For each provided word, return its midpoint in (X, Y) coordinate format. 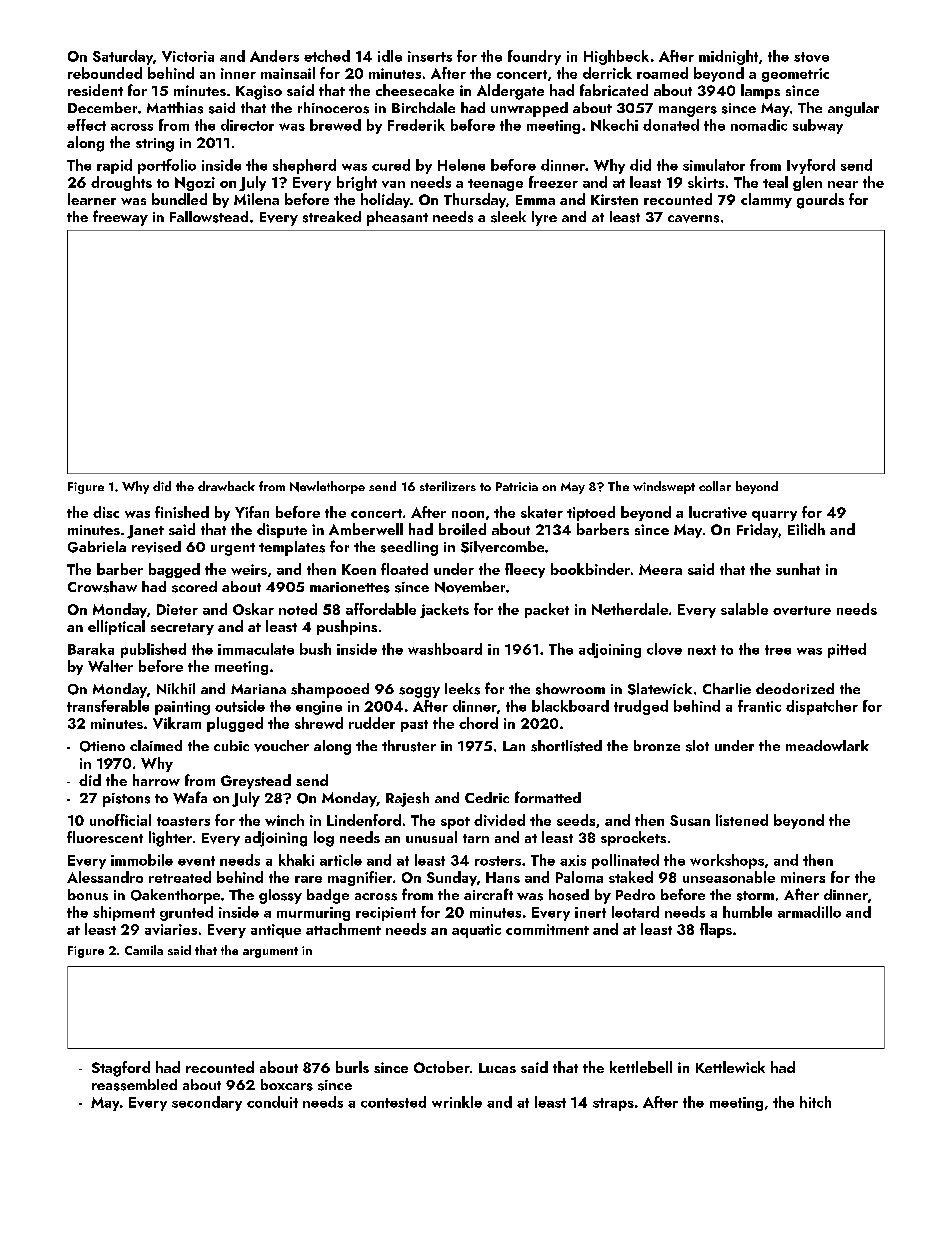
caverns (693, 219)
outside (240, 706)
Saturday (123, 57)
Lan (514, 746)
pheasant (397, 218)
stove (811, 57)
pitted (847, 650)
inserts (430, 56)
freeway (120, 218)
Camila (144, 950)
